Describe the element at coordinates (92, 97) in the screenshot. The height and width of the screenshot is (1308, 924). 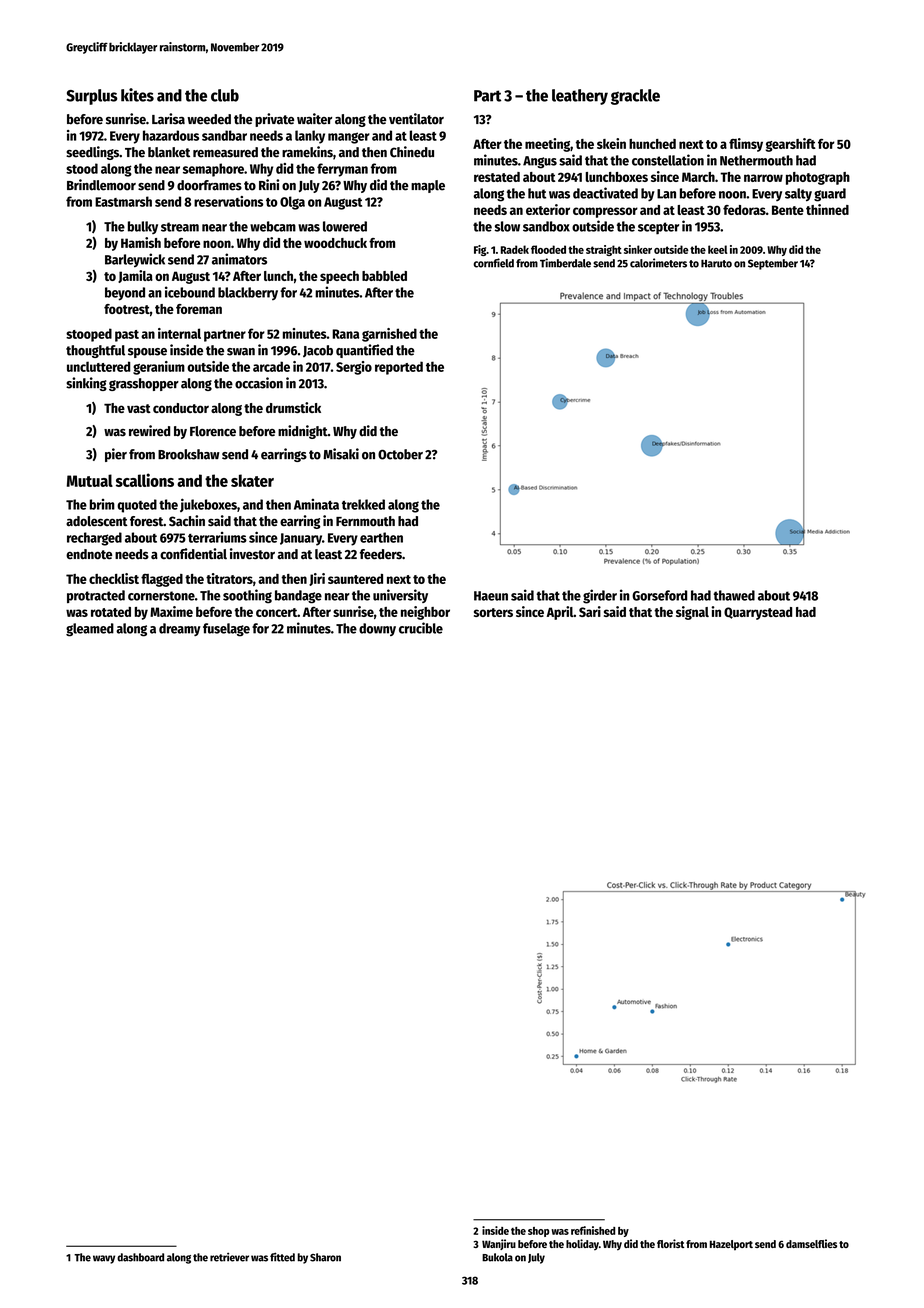
I see `Surplus` at that location.
